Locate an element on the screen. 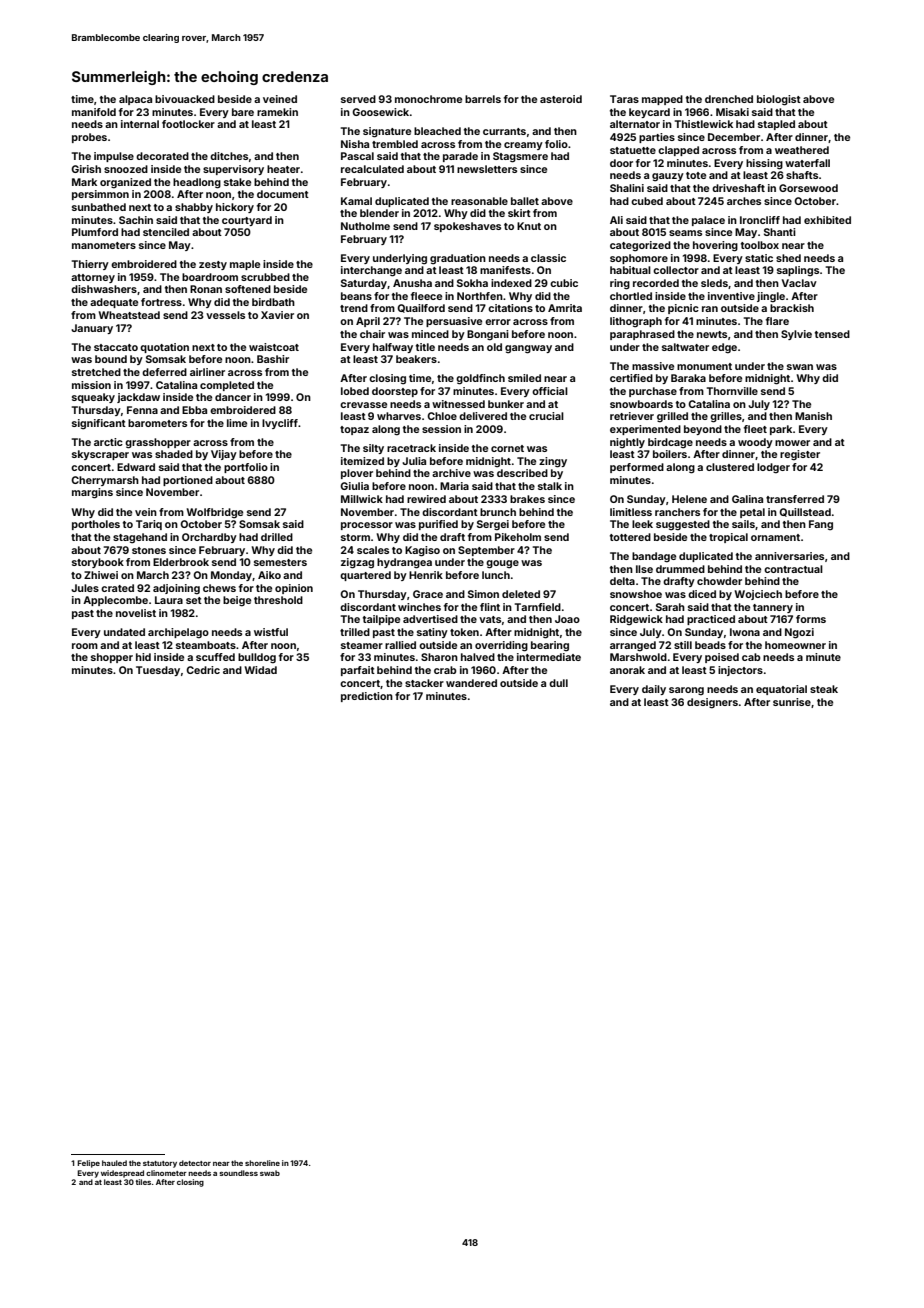 Image resolution: width=924 pixels, height=1308 pixels. designers is located at coordinates (712, 703).
